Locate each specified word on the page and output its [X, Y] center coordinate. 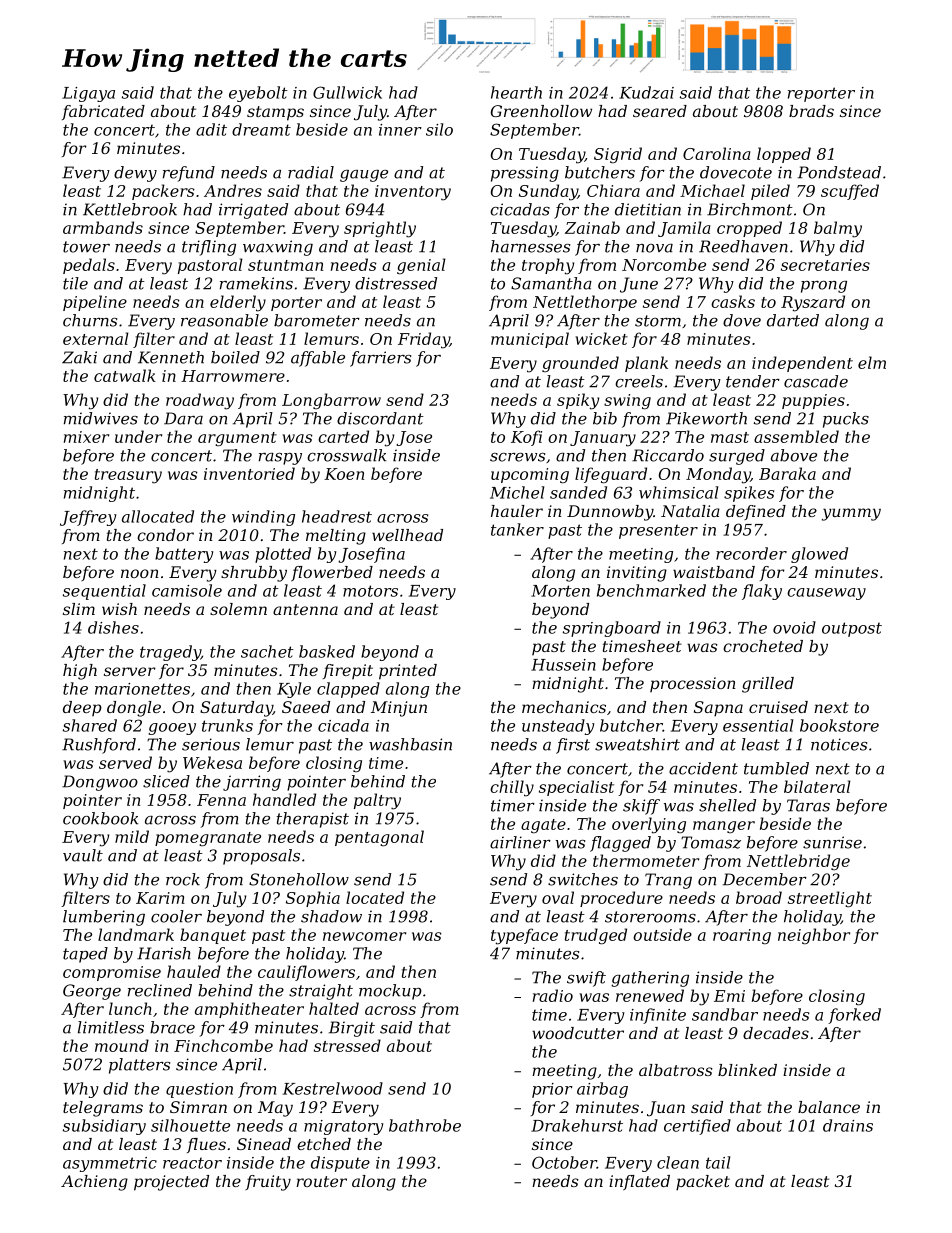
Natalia [690, 511]
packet [703, 1183]
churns [90, 320]
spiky [578, 401]
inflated [639, 1182]
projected [171, 1183]
